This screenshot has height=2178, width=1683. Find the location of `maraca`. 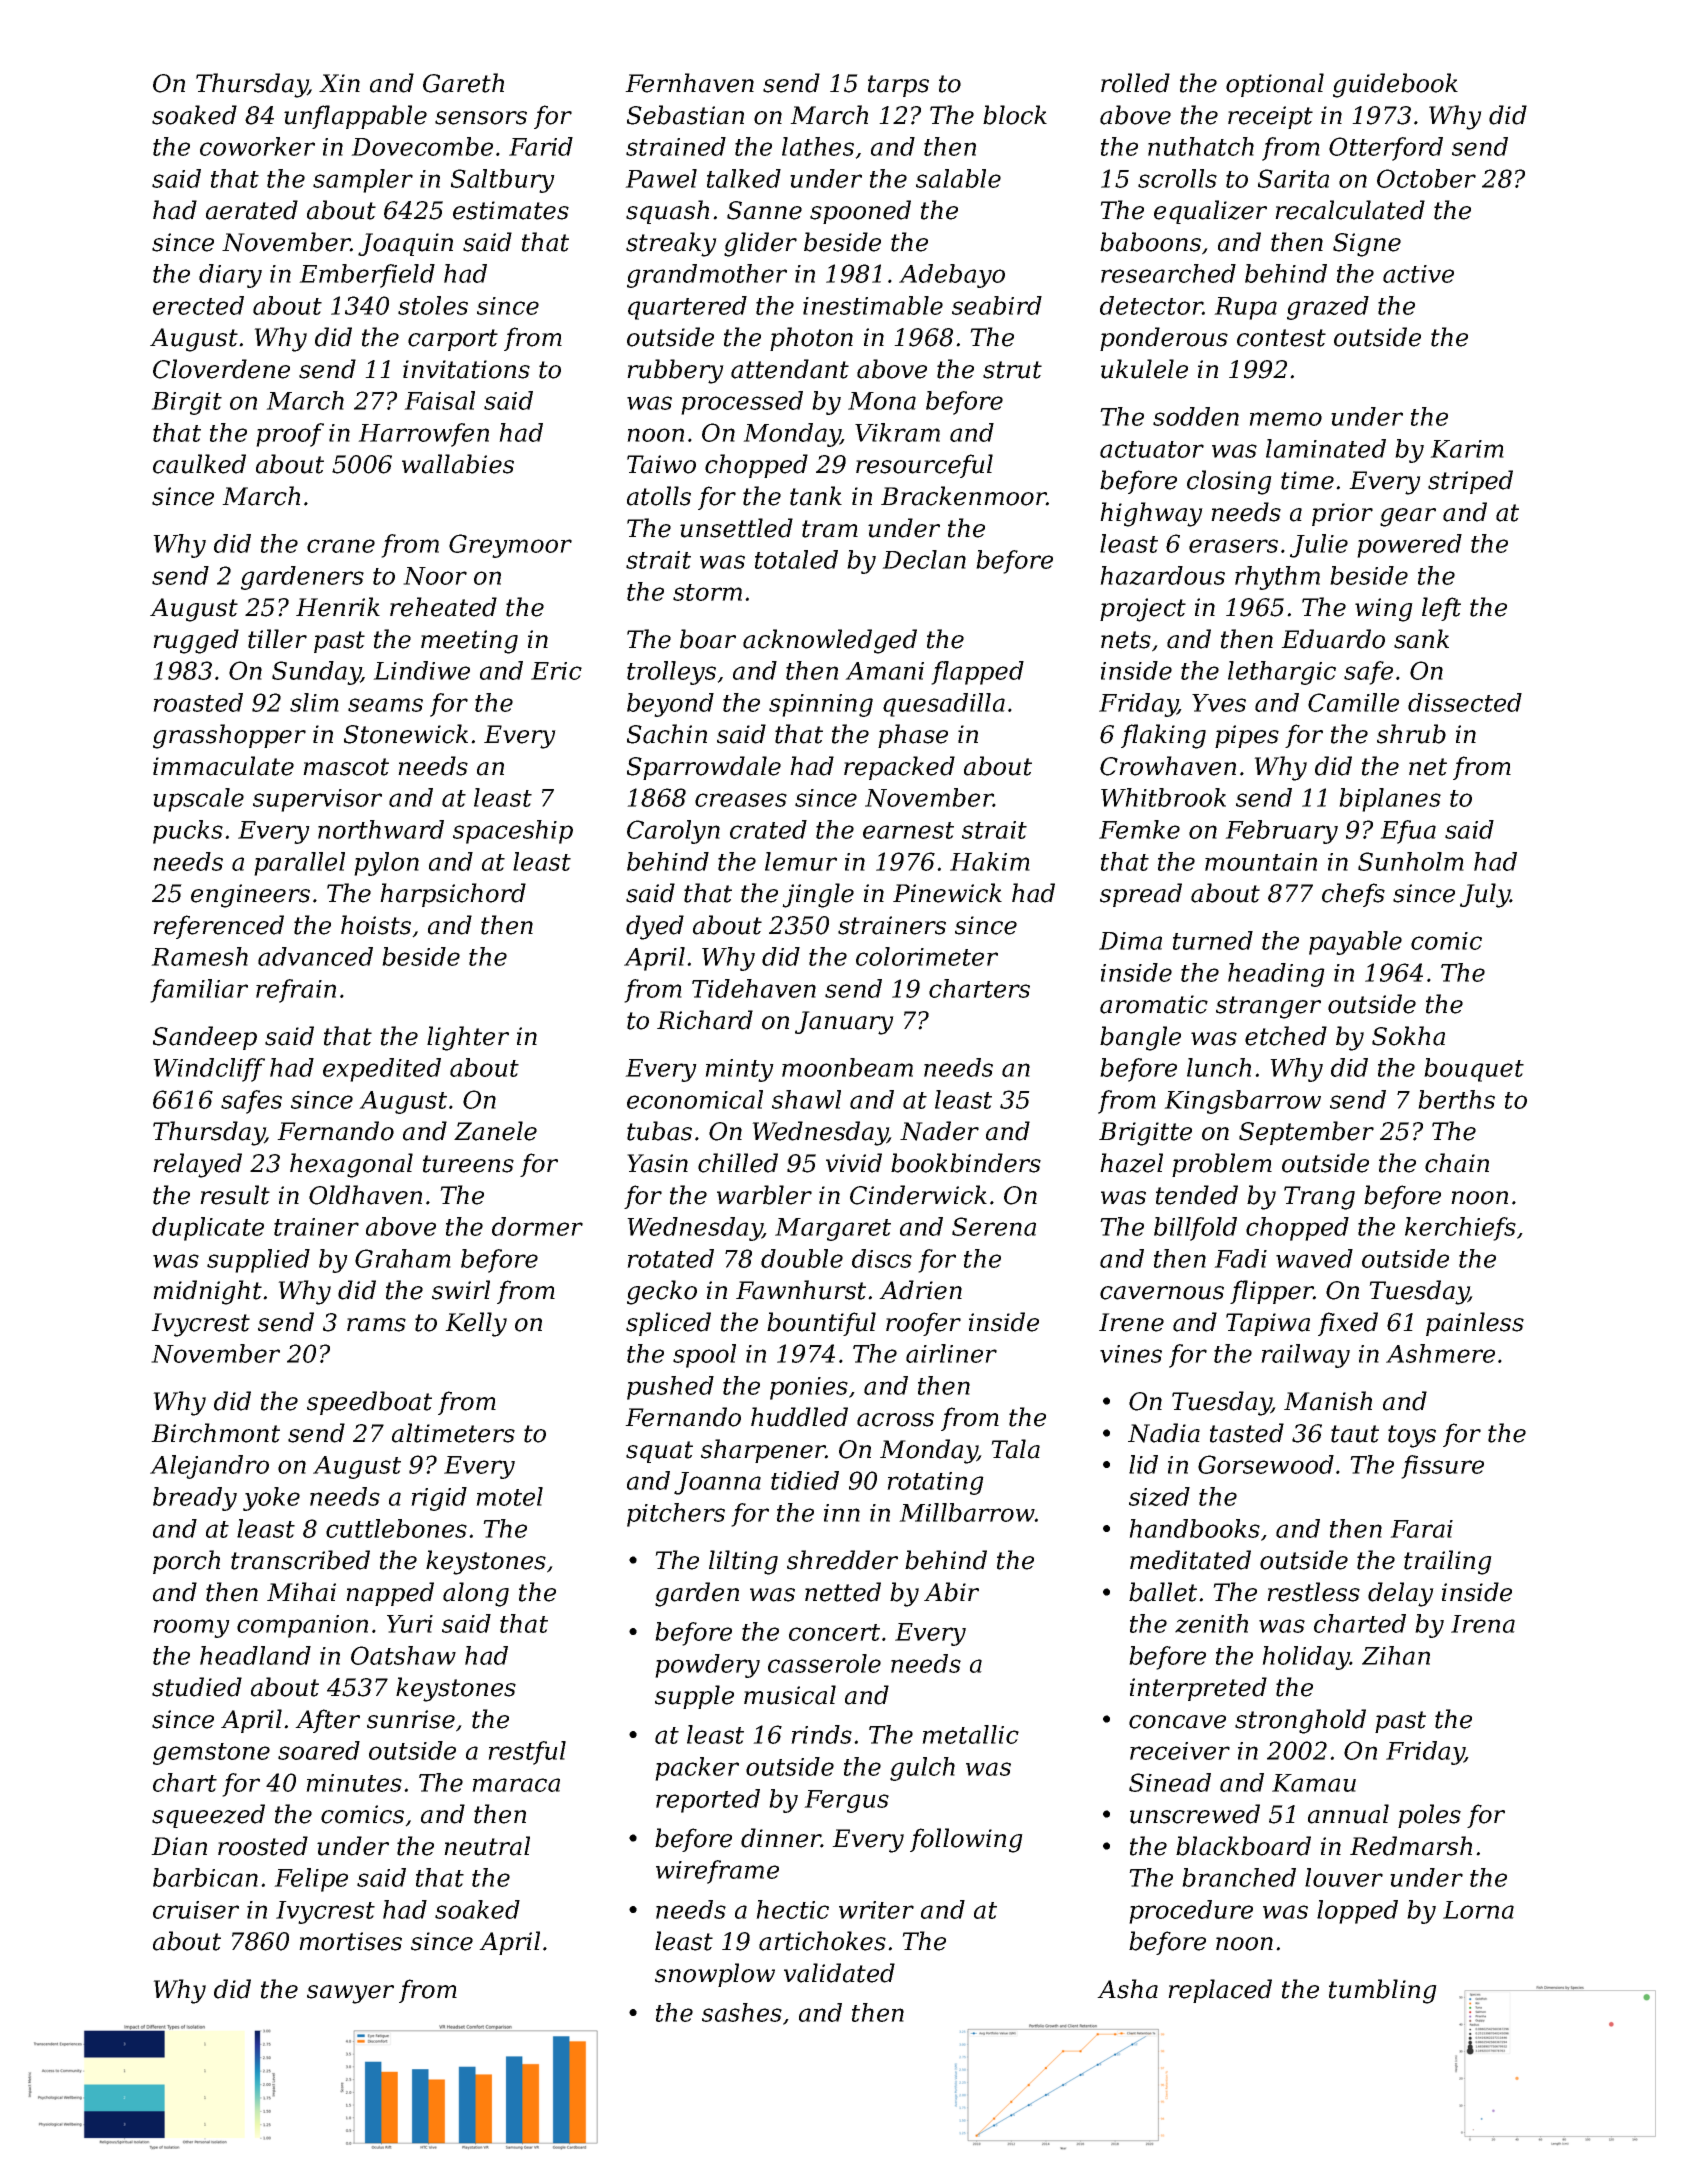

maraca is located at coordinates (516, 1785).
